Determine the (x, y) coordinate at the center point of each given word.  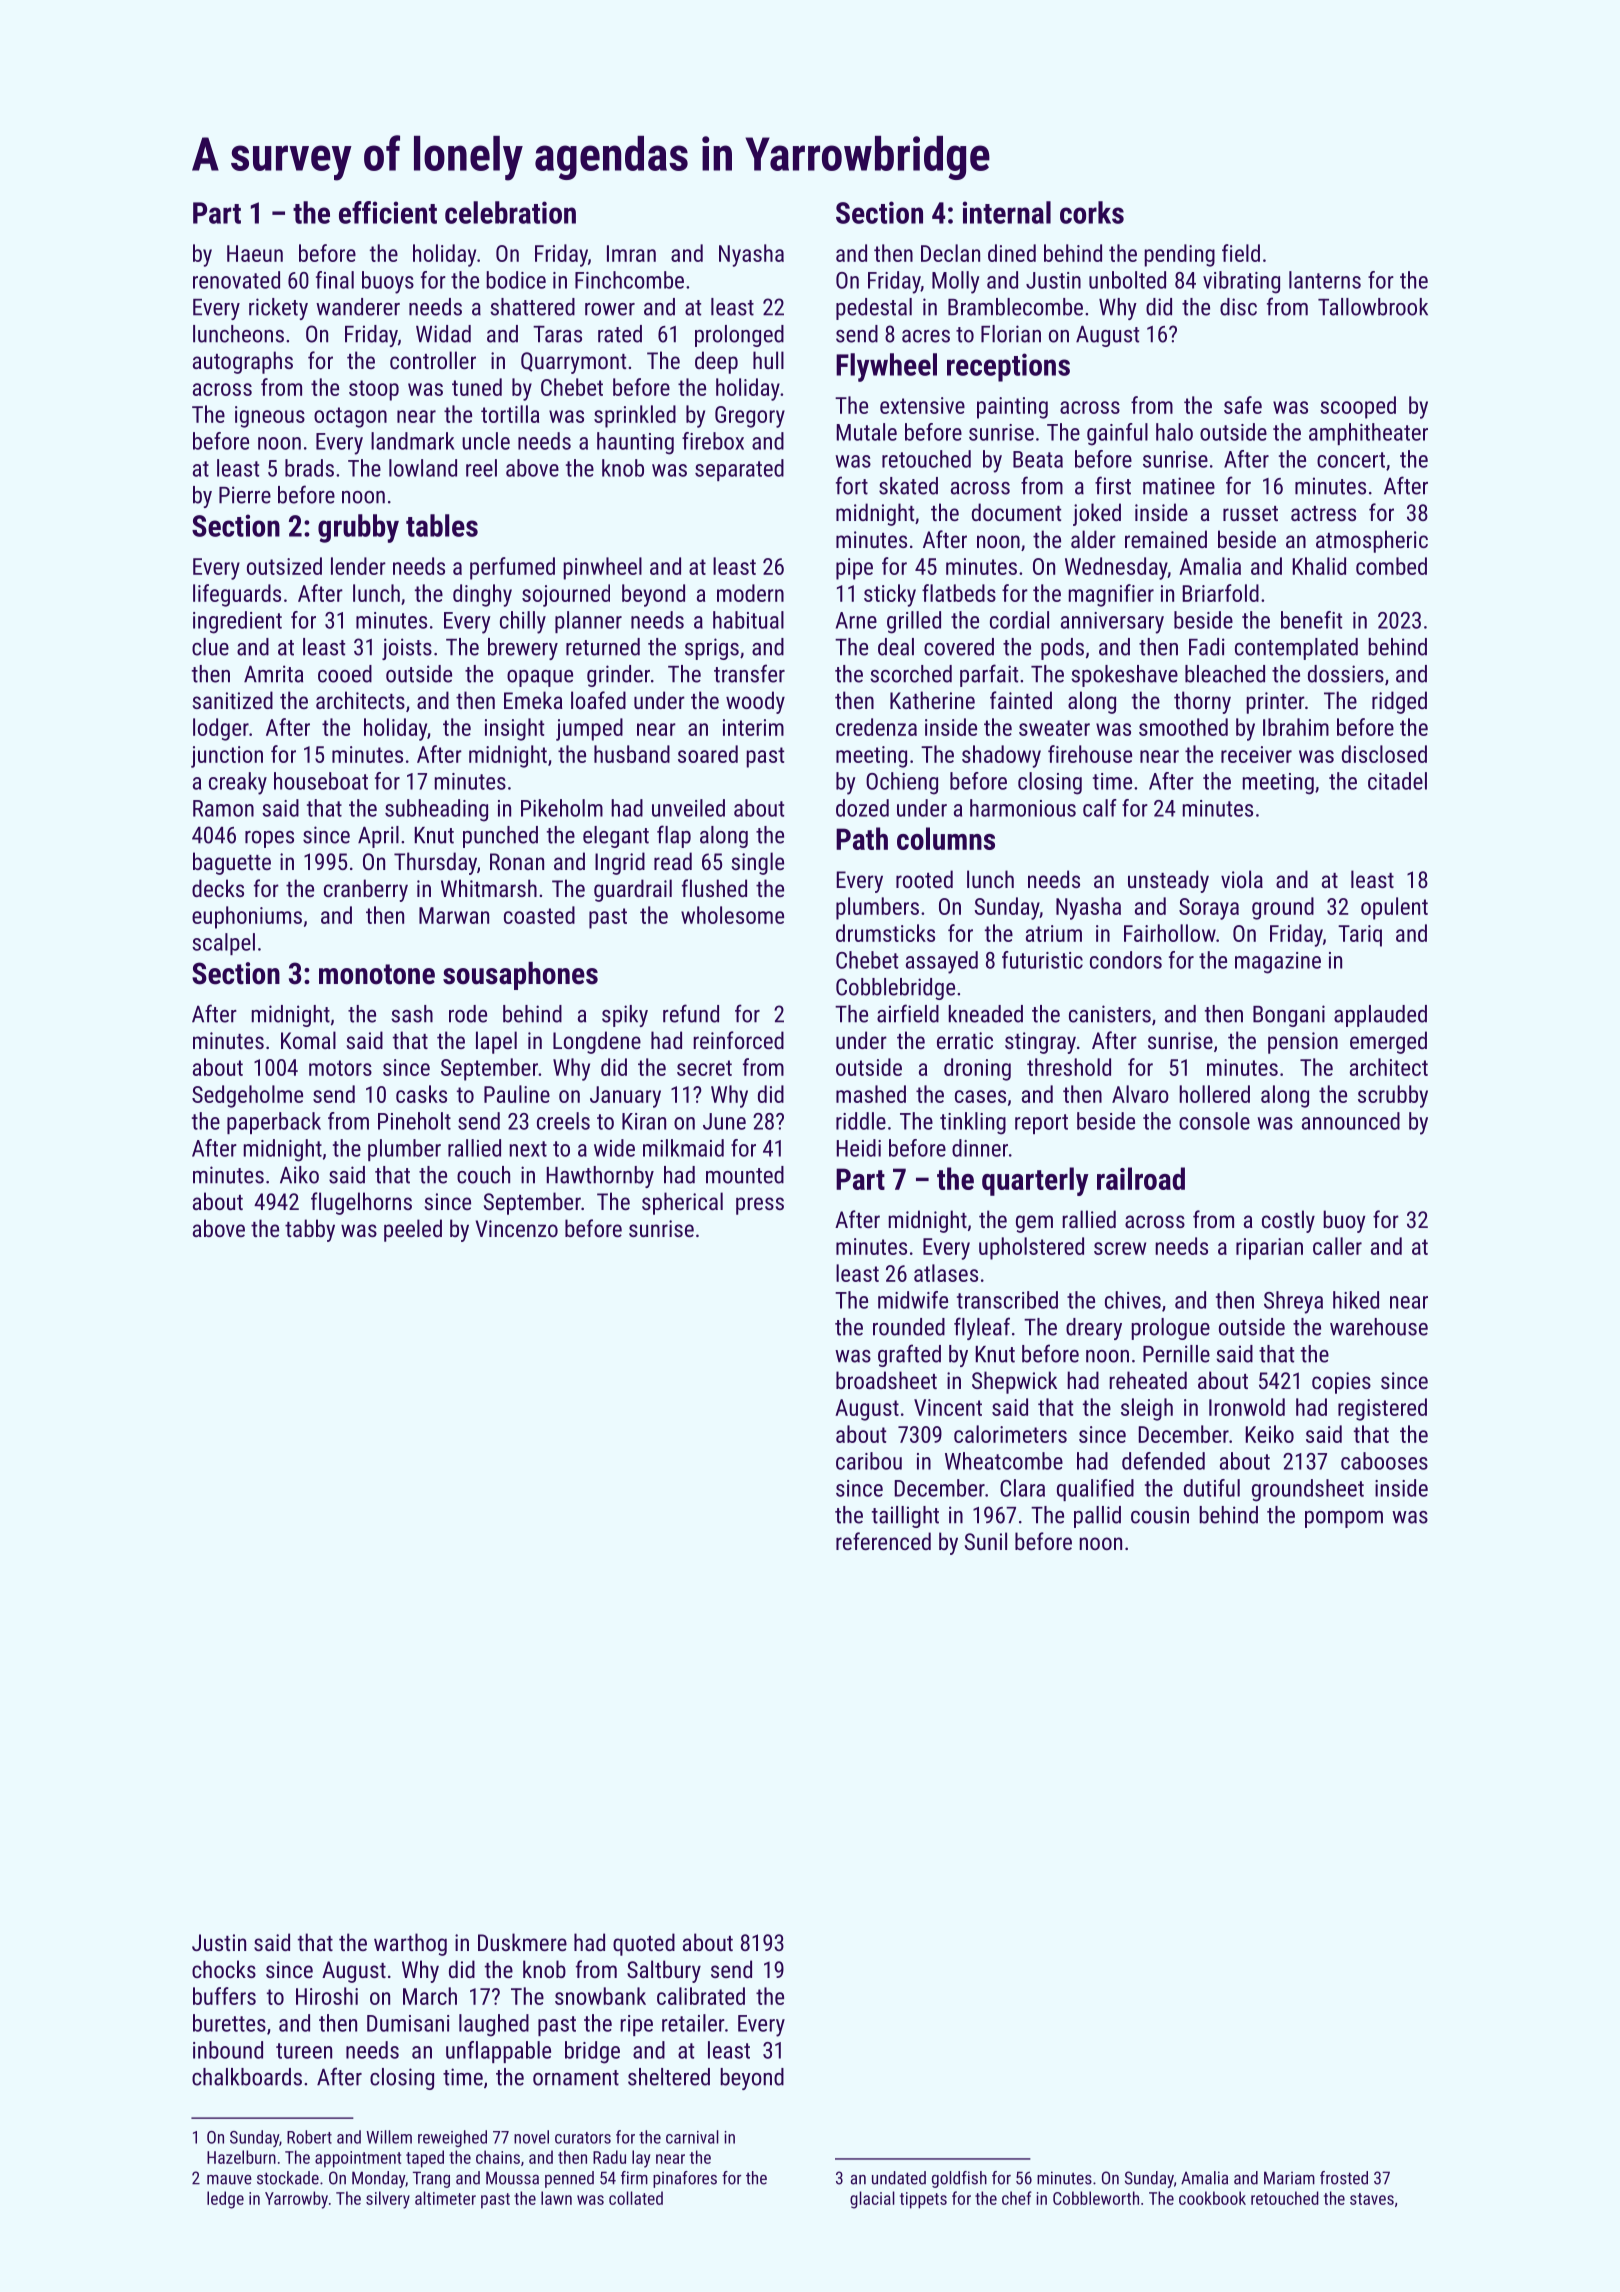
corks (1092, 212)
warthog (410, 1944)
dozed (862, 808)
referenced (883, 1541)
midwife (913, 1300)
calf (1100, 808)
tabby (310, 1230)
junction (227, 757)
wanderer (358, 307)
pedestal (874, 309)
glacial (872, 2200)
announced (1351, 1121)
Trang (431, 2179)
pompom (1344, 1519)
